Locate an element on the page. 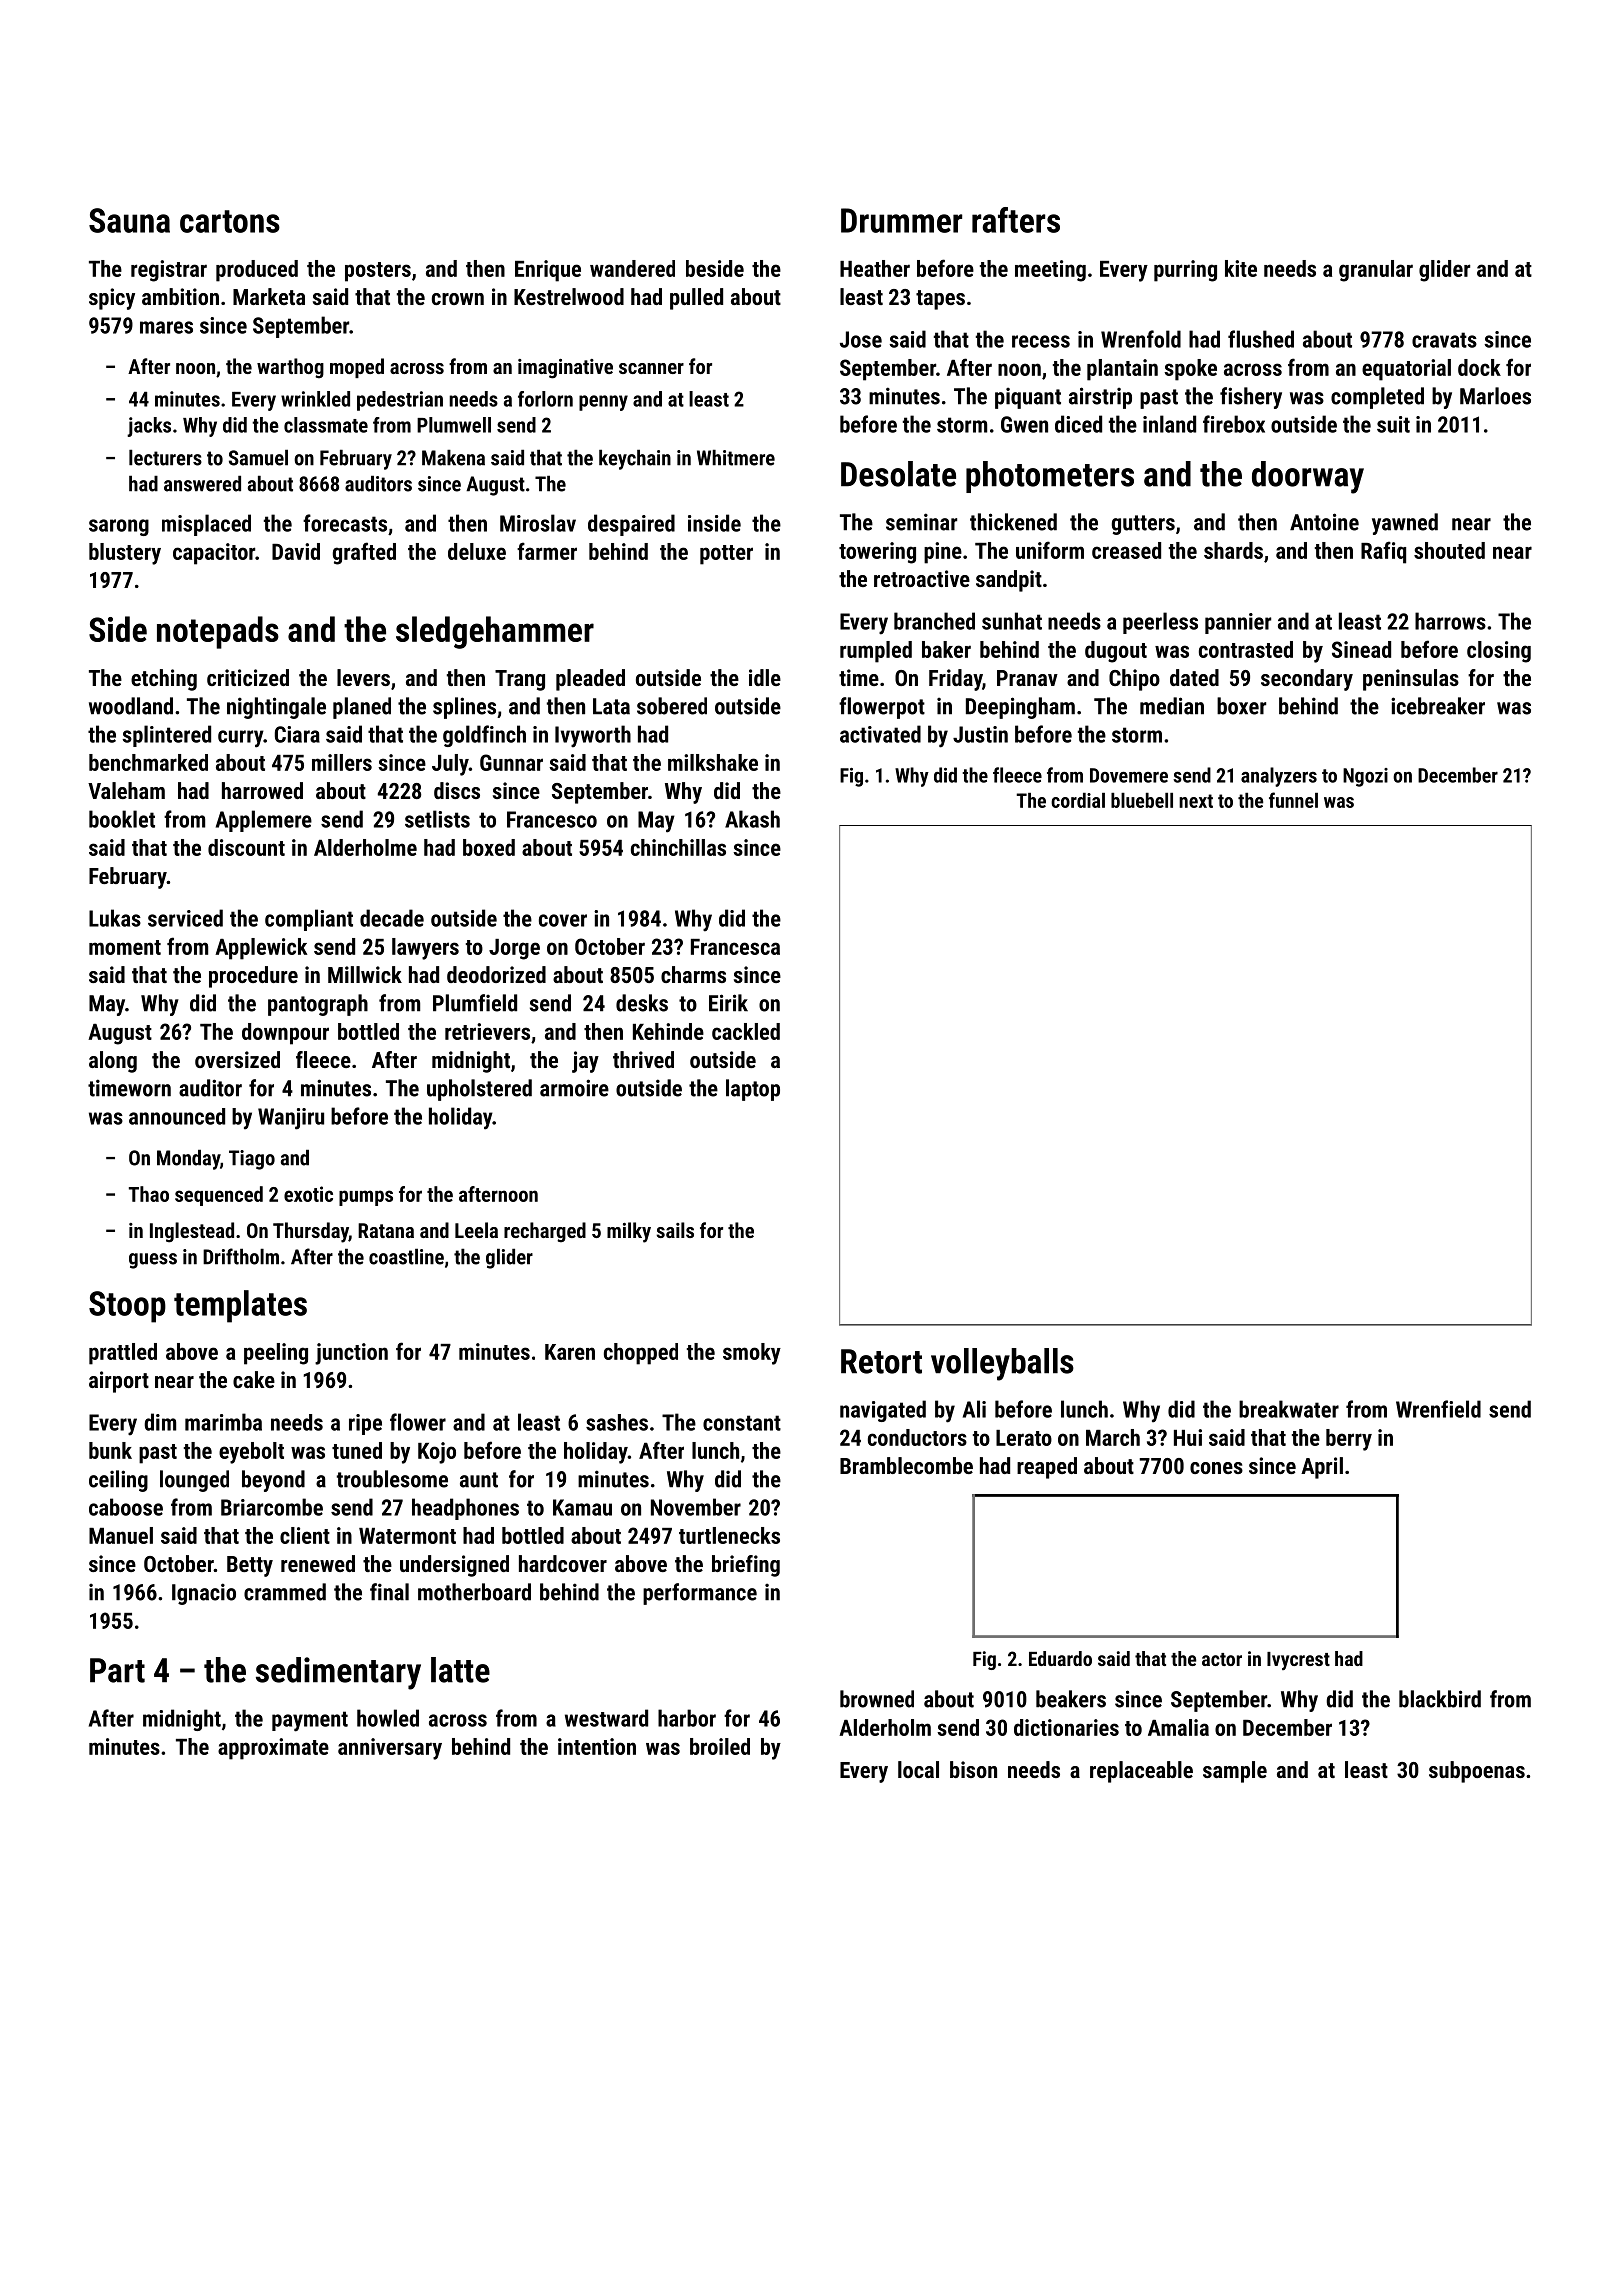 The image size is (1620, 2292). anniversary is located at coordinates (390, 1749).
